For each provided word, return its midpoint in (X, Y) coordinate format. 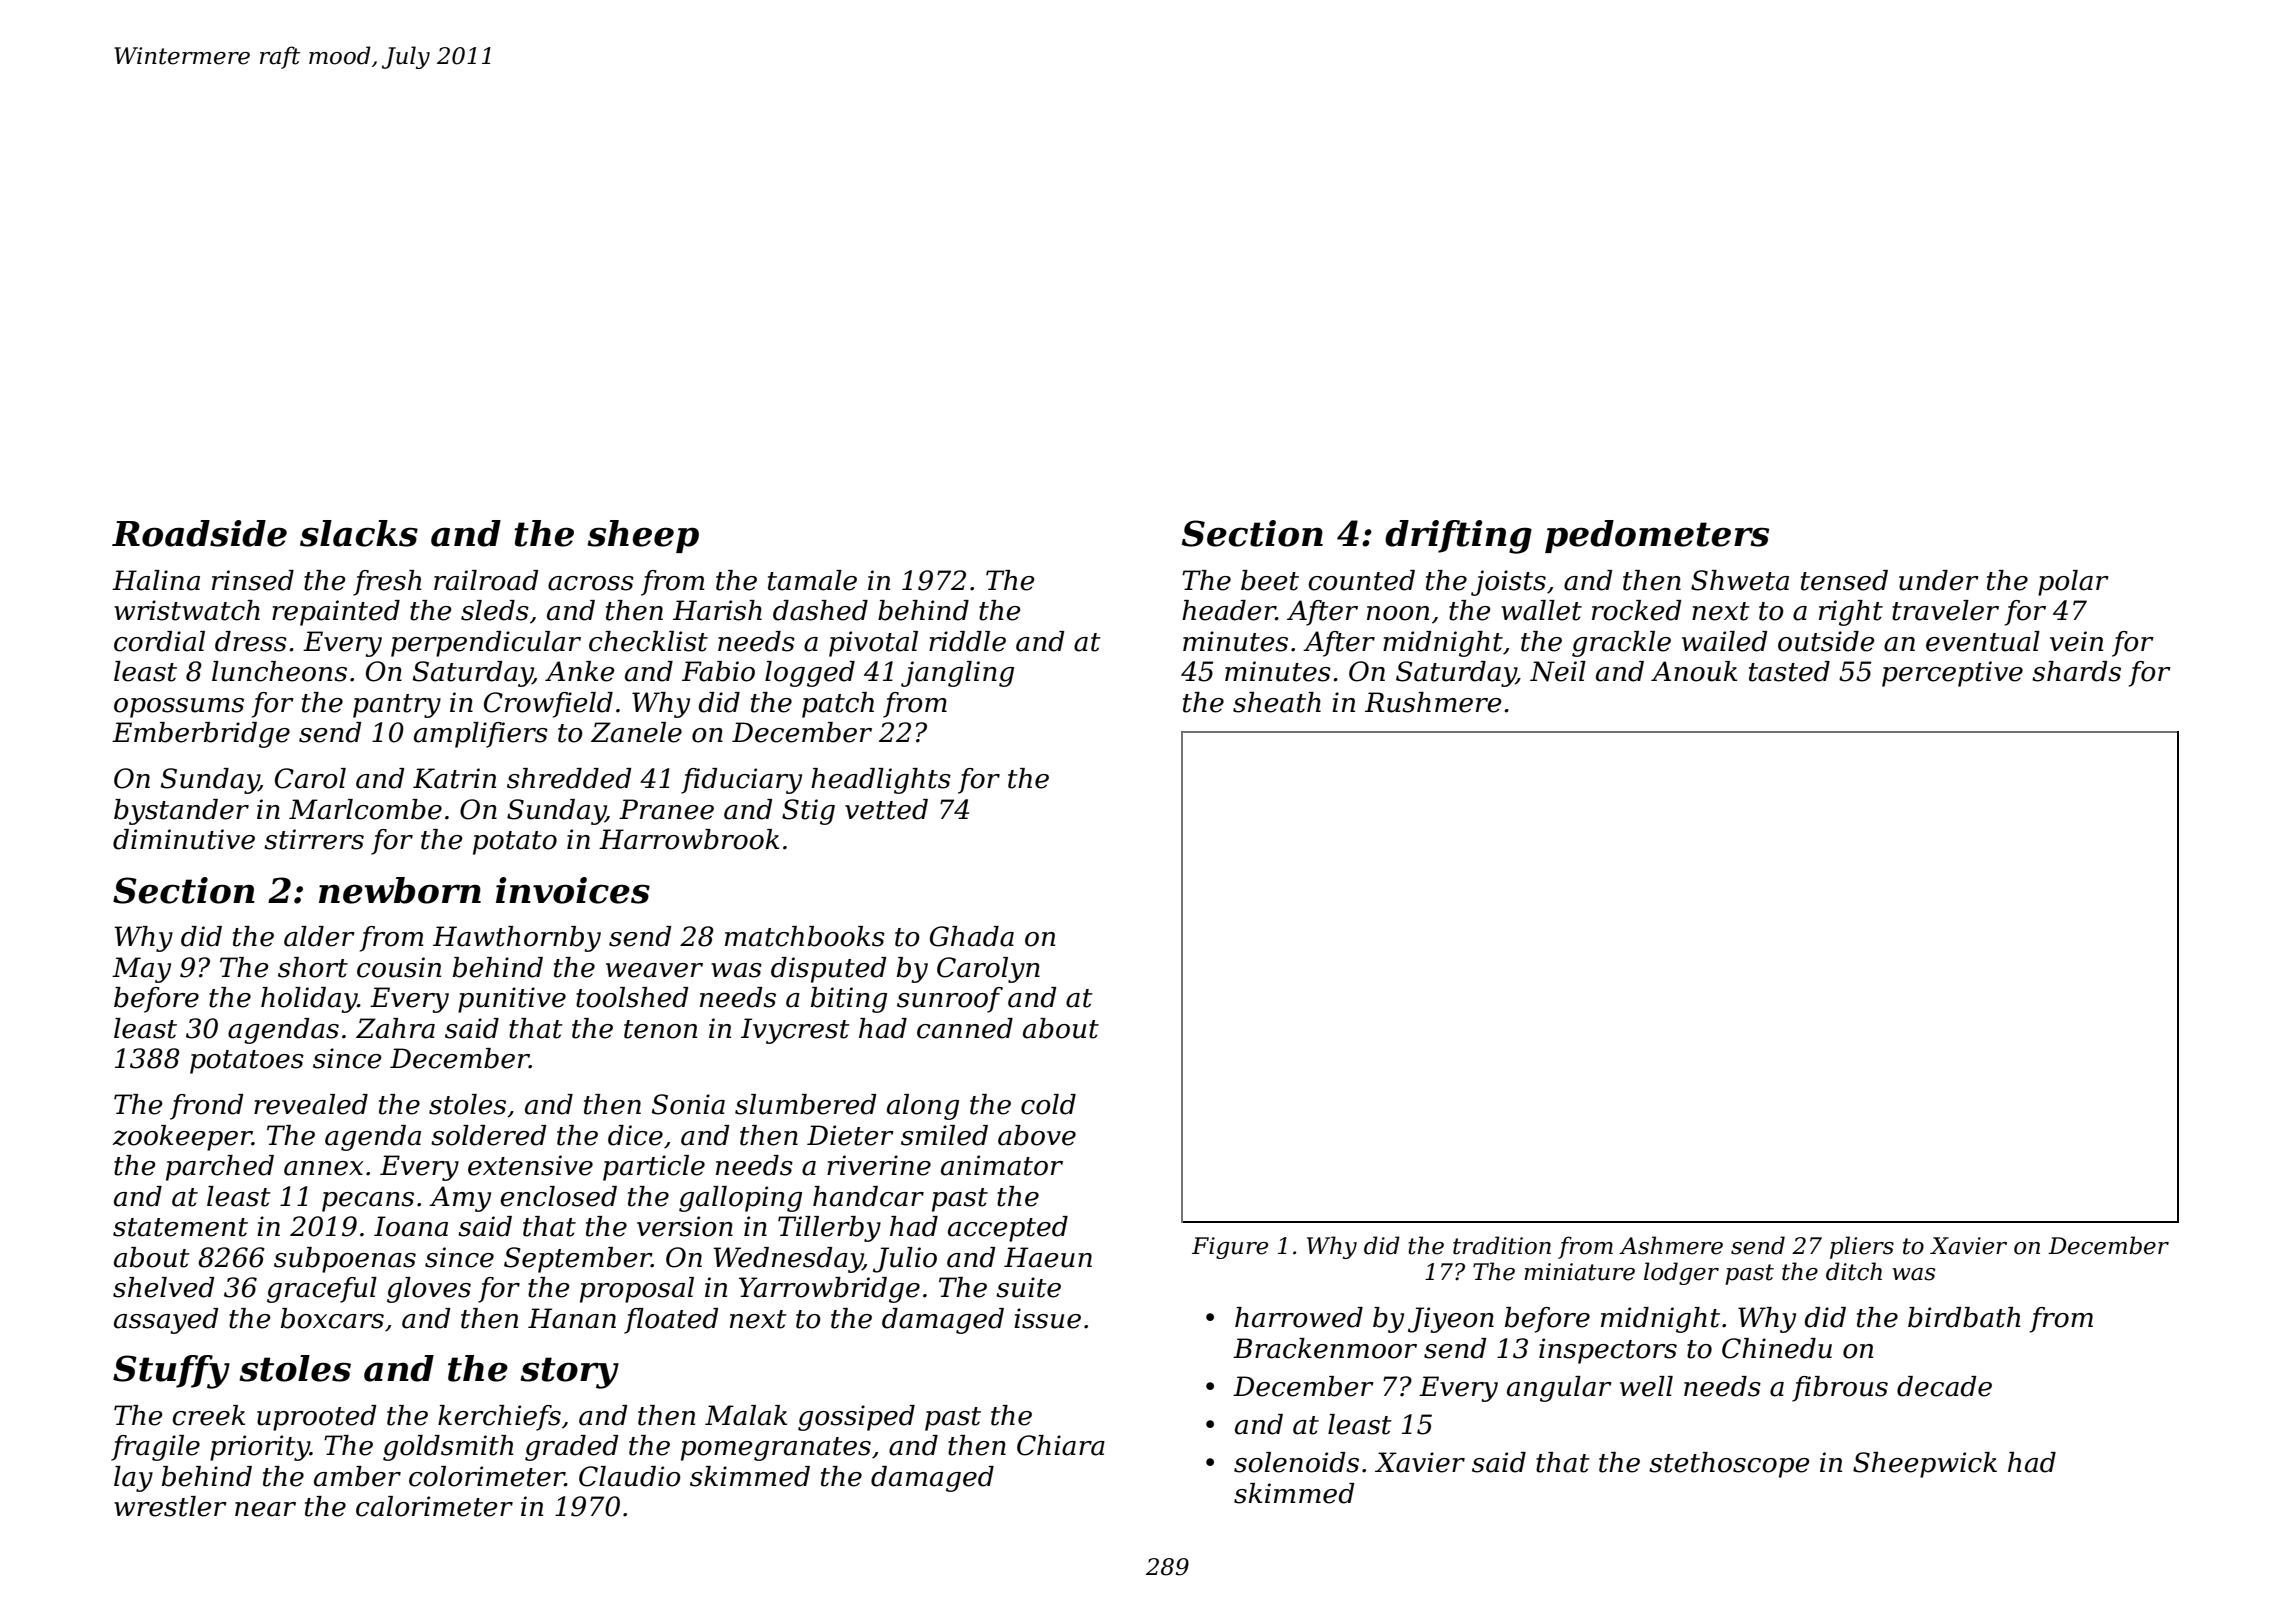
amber (357, 1476)
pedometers (1657, 536)
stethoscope (1729, 1465)
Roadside (199, 533)
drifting (1458, 537)
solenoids (1296, 1462)
